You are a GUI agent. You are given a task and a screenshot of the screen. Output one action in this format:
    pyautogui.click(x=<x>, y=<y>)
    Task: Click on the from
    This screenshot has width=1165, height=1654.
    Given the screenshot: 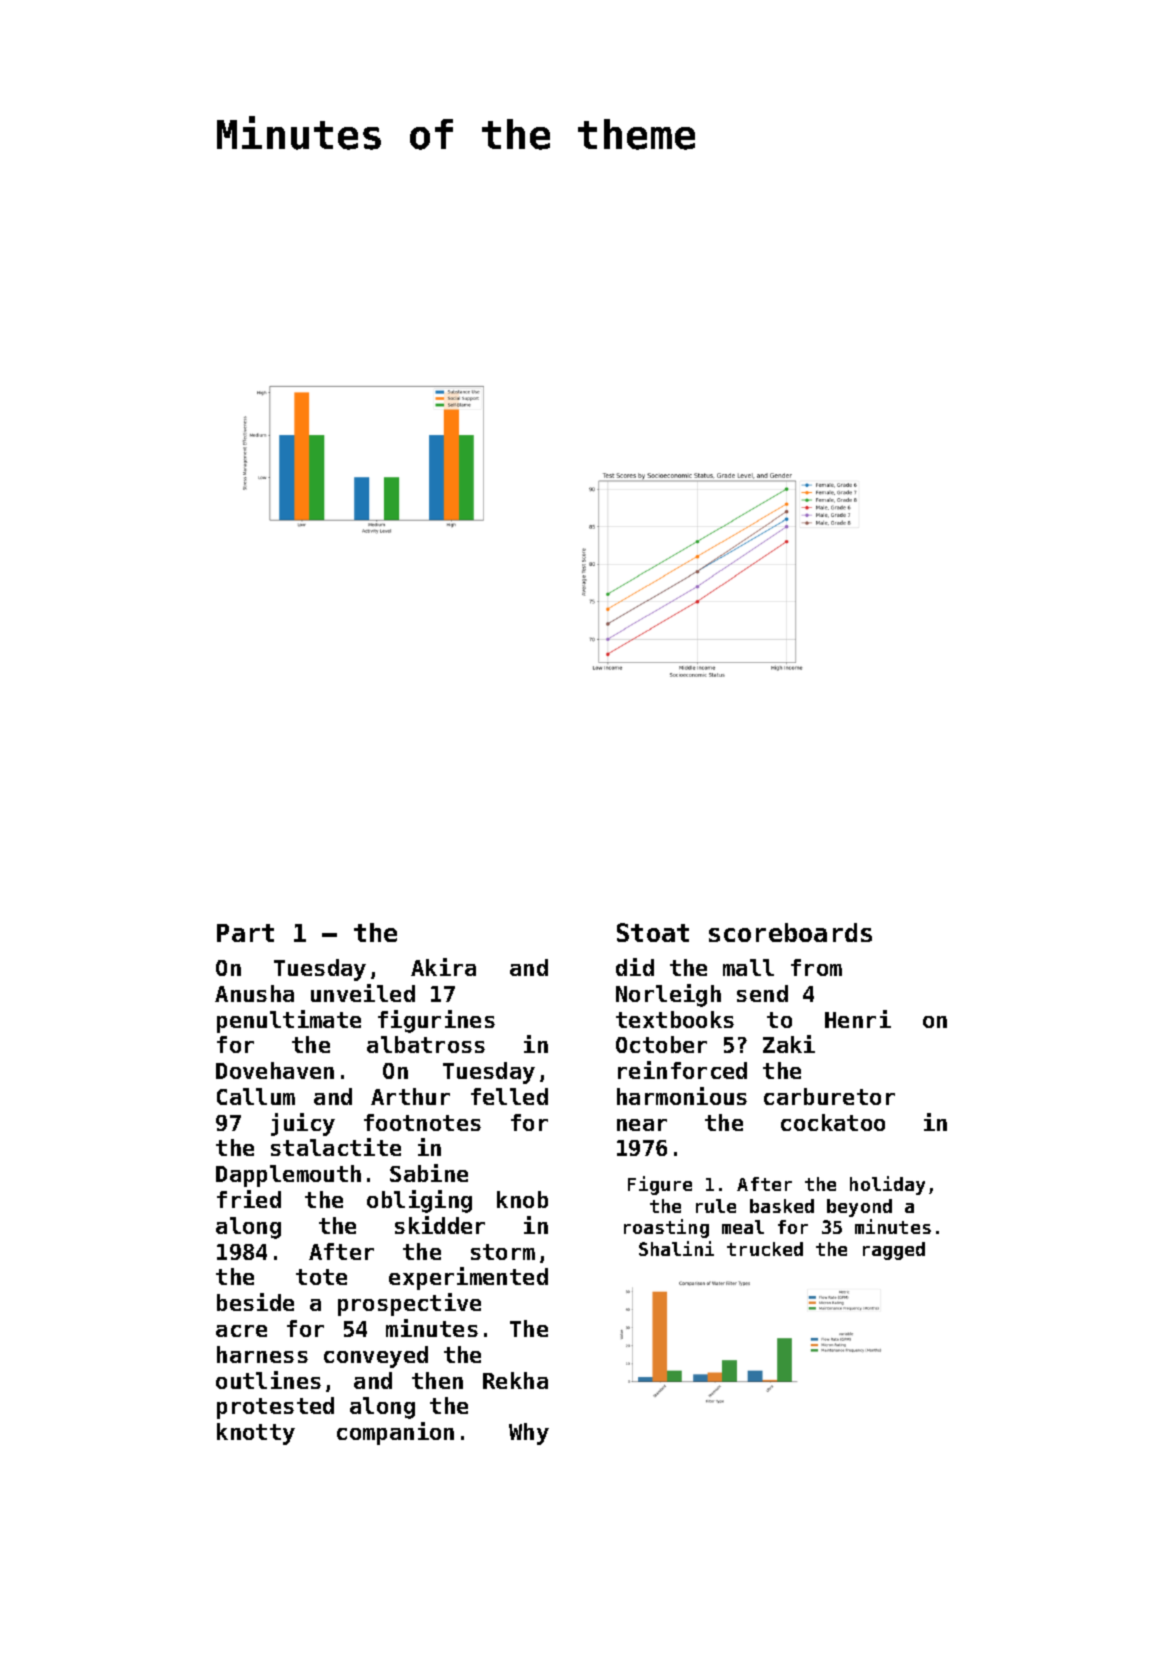 What is the action you would take?
    pyautogui.click(x=816, y=967)
